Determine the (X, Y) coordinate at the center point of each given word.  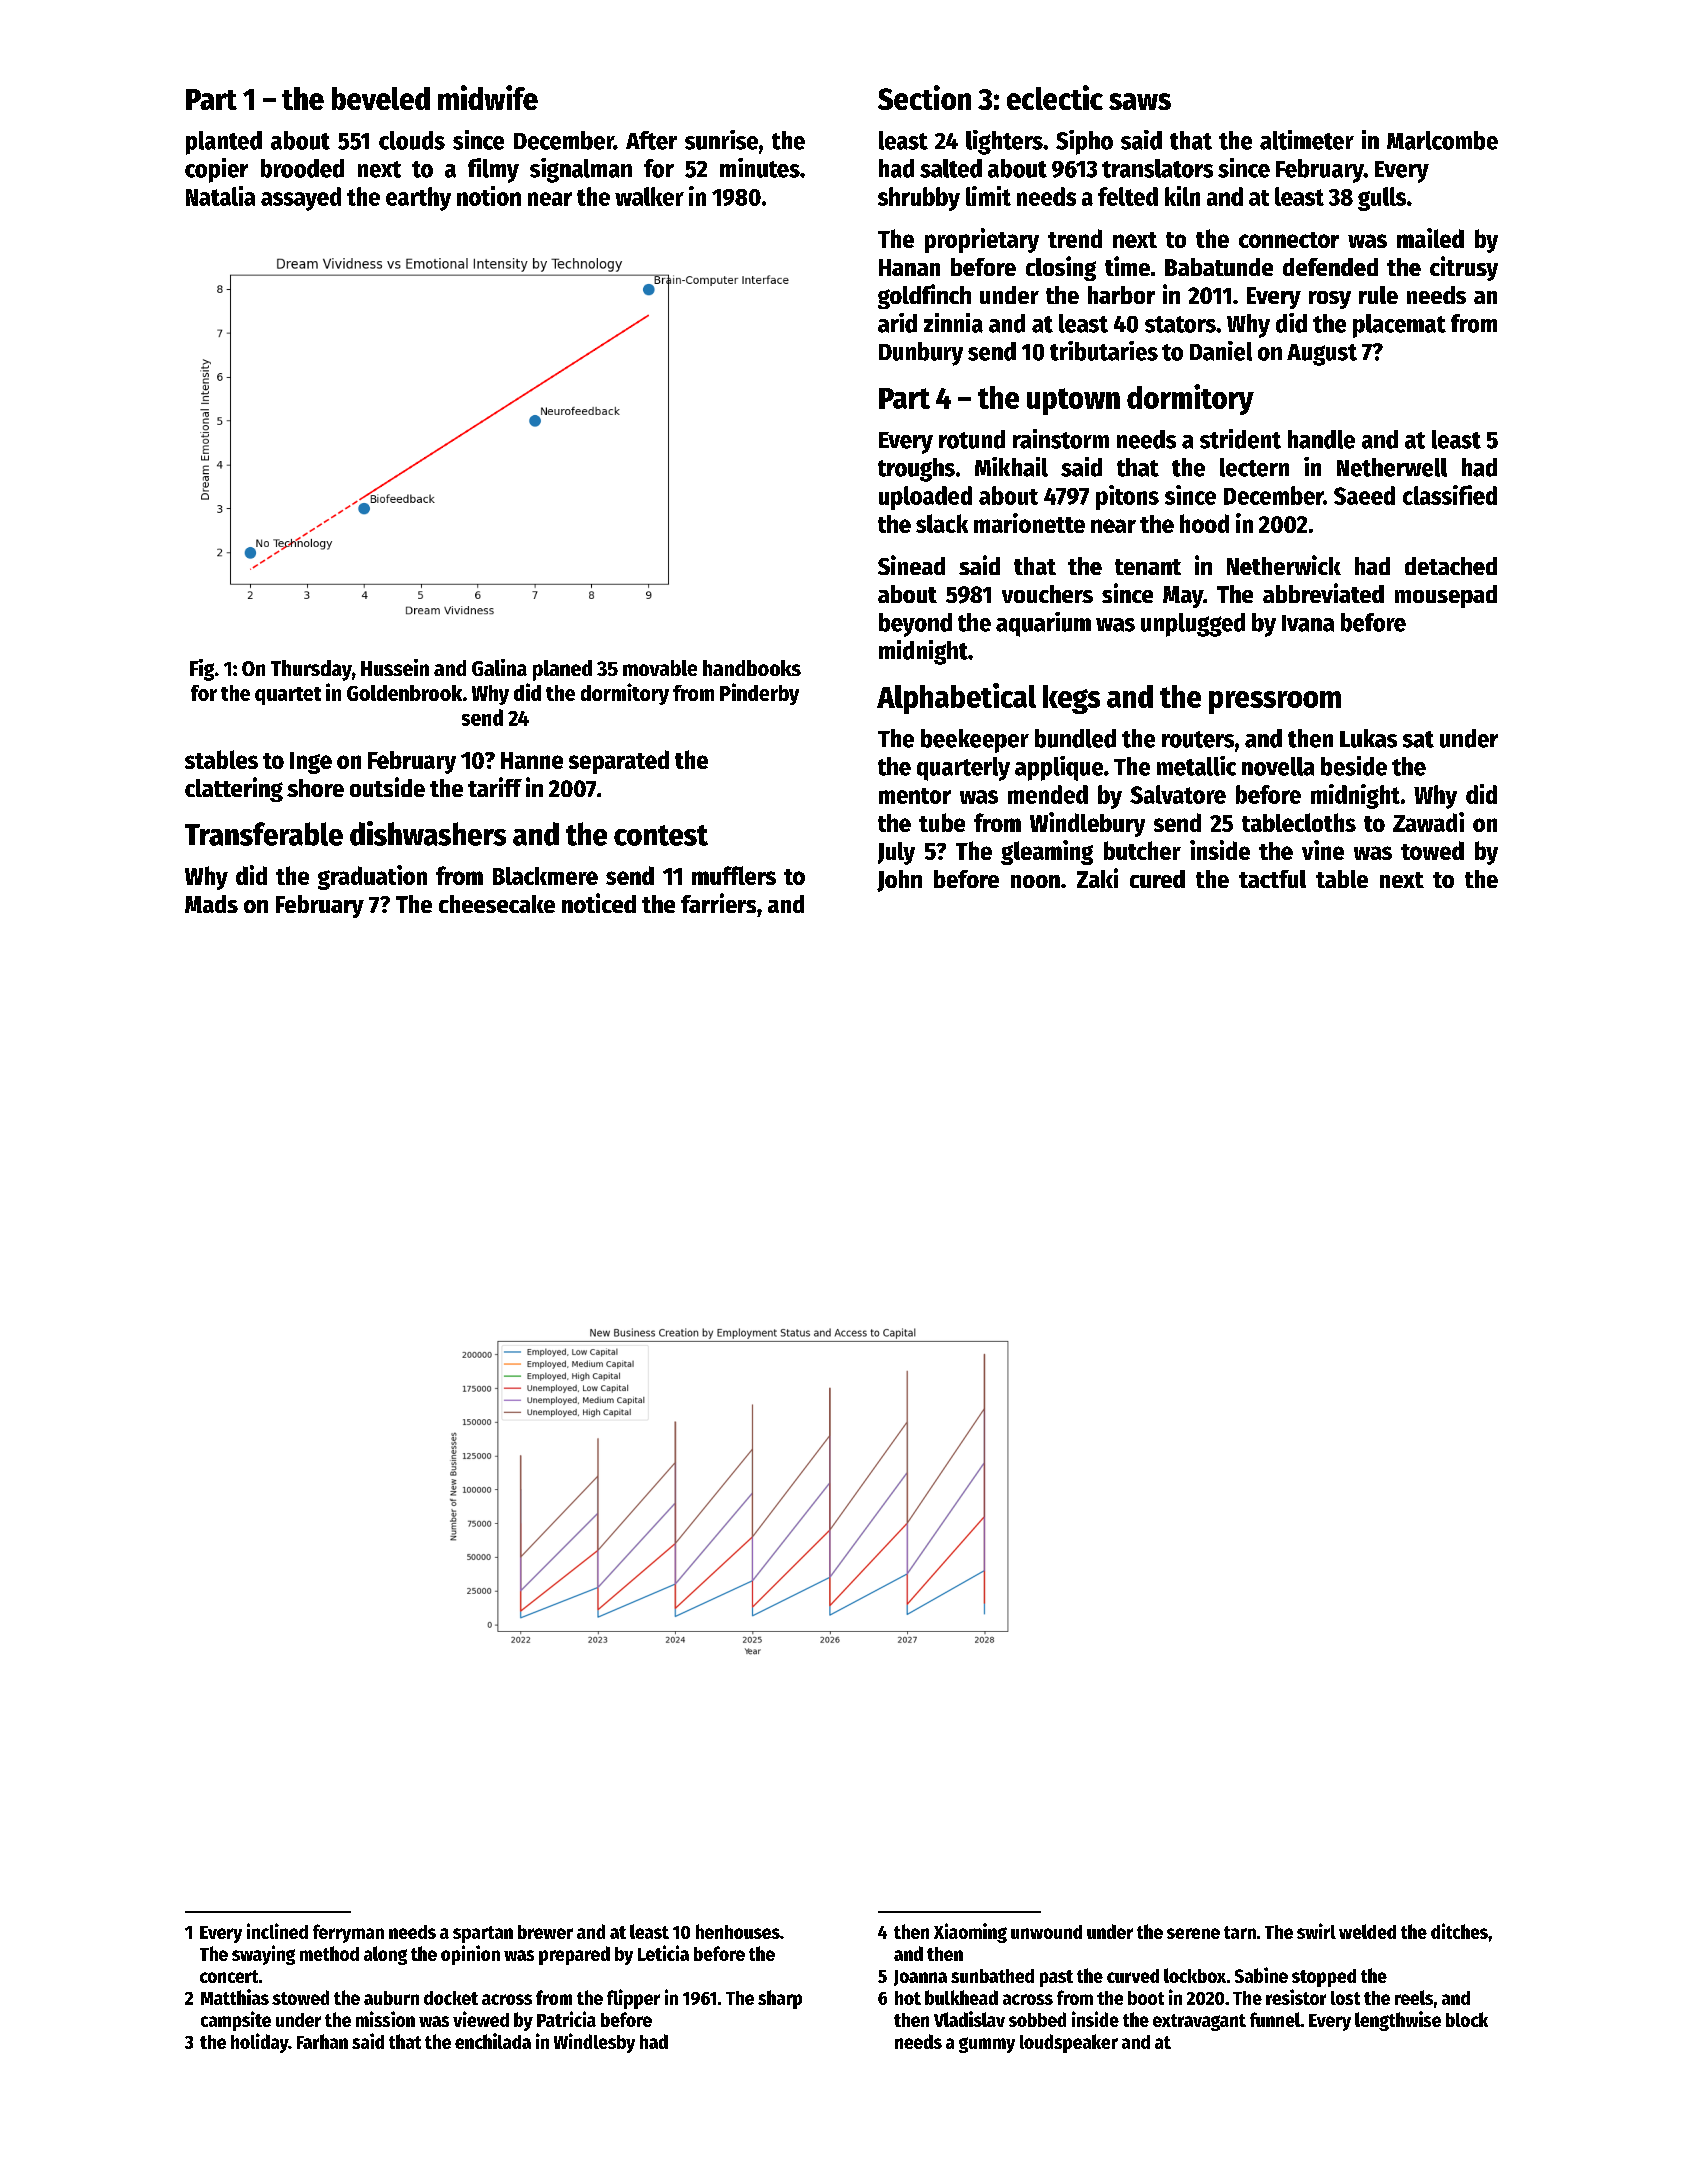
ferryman (348, 1933)
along (385, 1955)
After (651, 140)
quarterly (963, 769)
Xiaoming (970, 1933)
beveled (381, 98)
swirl (1316, 1931)
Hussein (395, 667)
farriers (718, 903)
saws (1140, 101)
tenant (1148, 567)
